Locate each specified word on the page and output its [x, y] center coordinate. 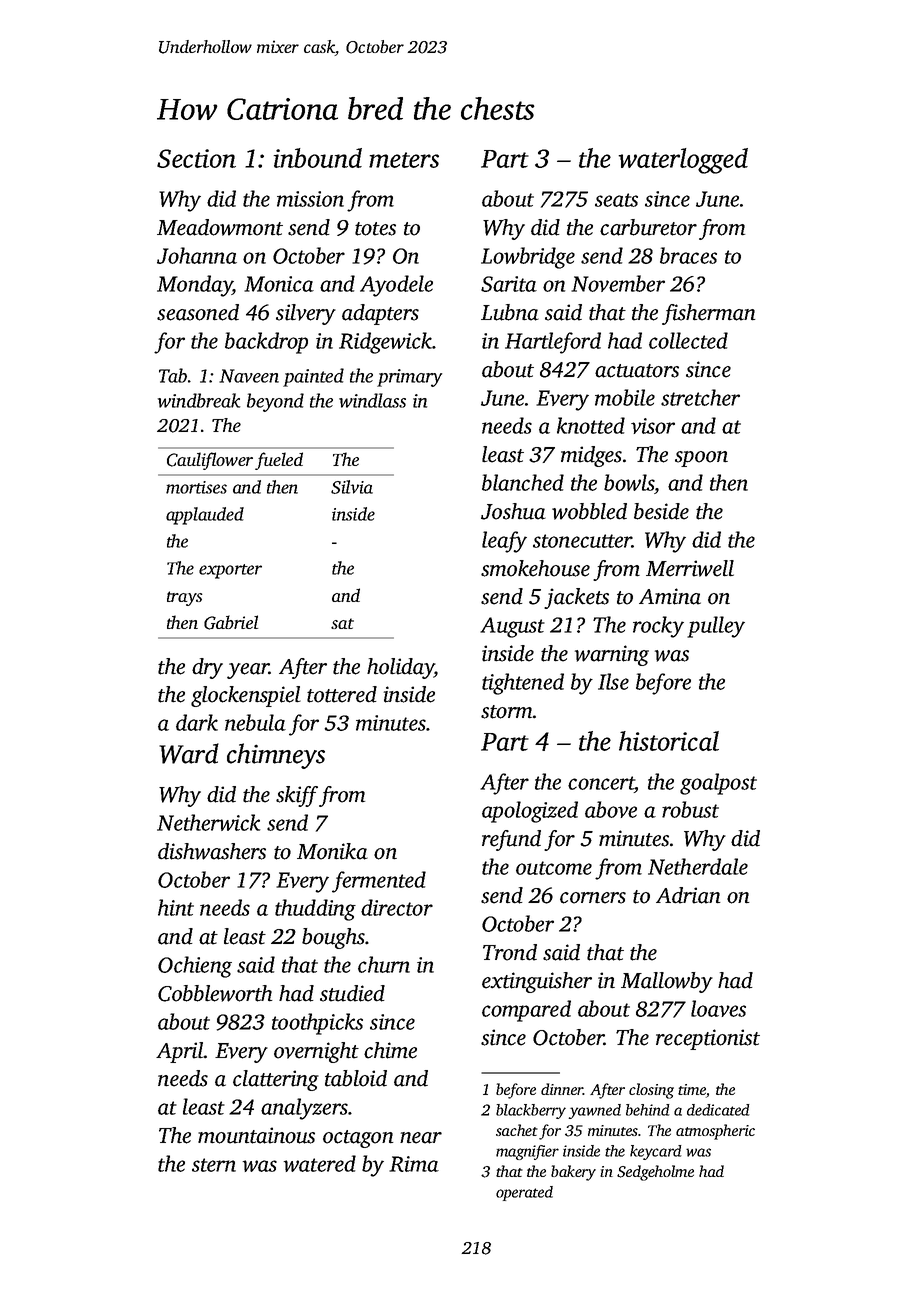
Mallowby [667, 982]
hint [176, 907]
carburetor [648, 227]
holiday [400, 668]
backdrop [266, 343]
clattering [276, 1080]
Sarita [509, 284]
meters [404, 160]
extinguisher [537, 982]
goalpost [718, 784]
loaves [718, 1008]
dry [207, 668]
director [397, 907]
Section [196, 158]
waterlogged [683, 161]
